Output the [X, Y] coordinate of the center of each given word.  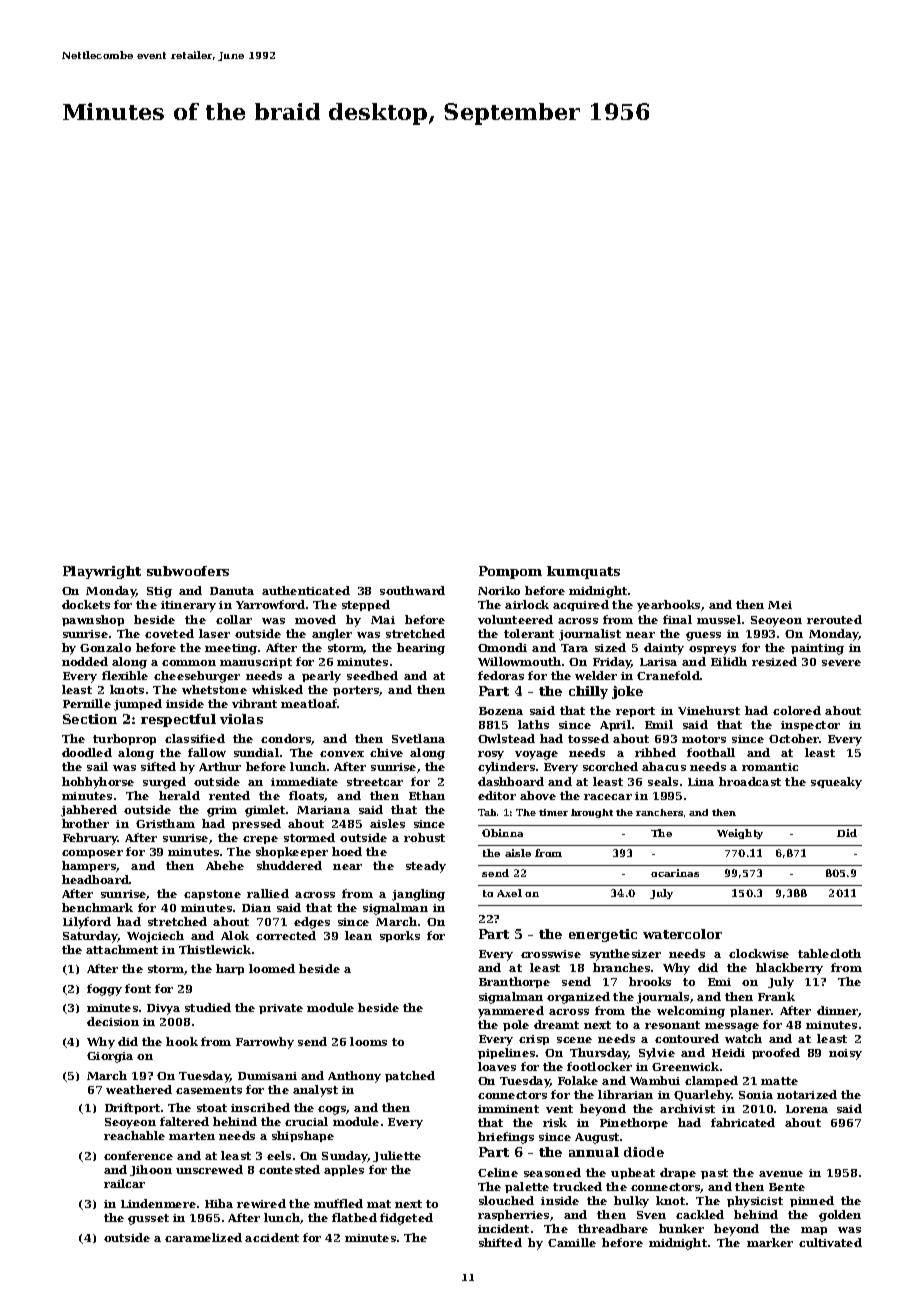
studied [208, 1007]
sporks [400, 936]
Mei [780, 605]
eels [279, 1155]
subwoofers [188, 571]
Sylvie [657, 1054]
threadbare [613, 1228]
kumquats [583, 572]
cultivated [830, 1242]
